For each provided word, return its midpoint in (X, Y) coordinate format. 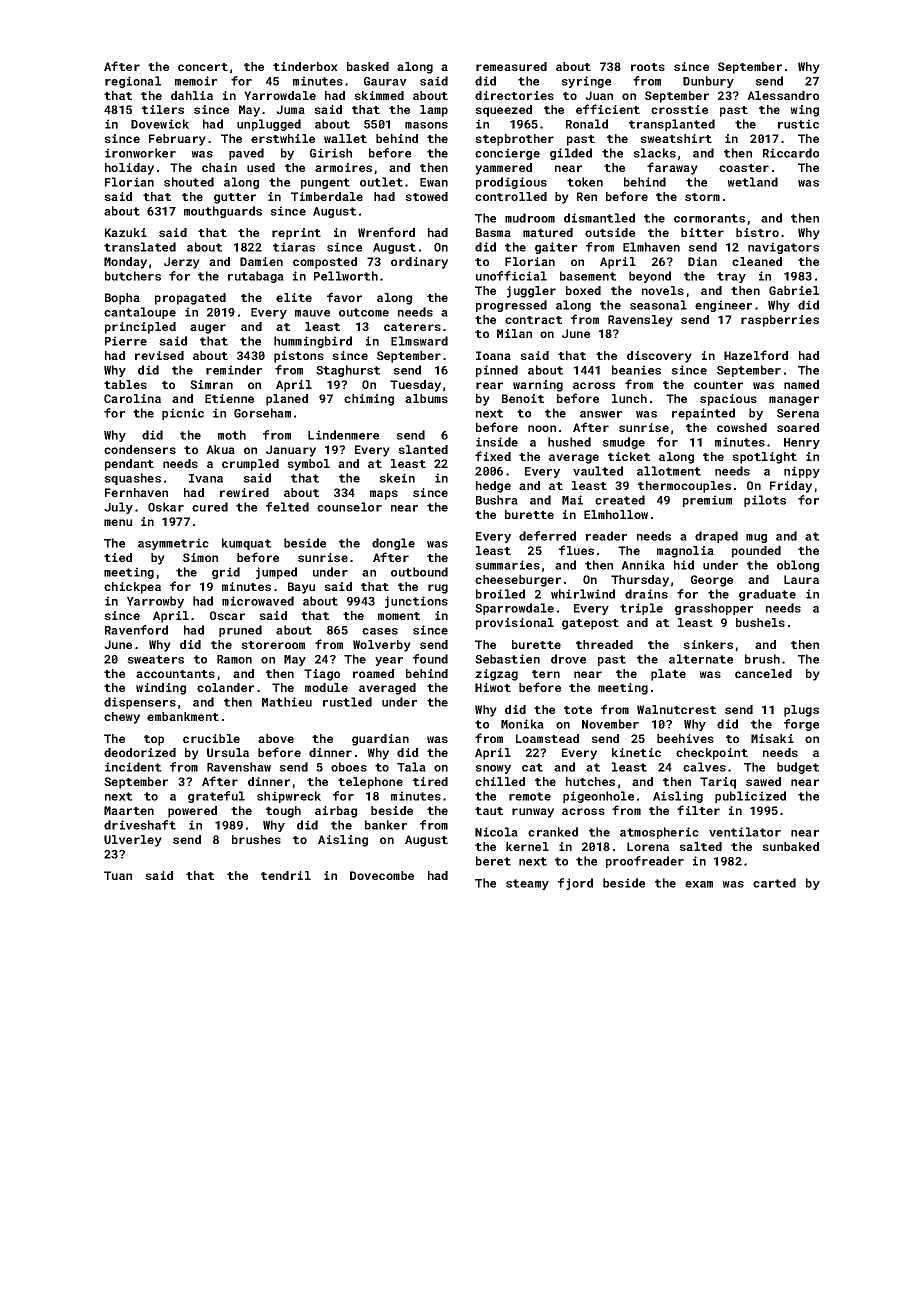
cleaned (757, 261)
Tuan (118, 875)
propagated (190, 299)
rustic (798, 124)
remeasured (511, 66)
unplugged (269, 125)
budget (798, 768)
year (389, 661)
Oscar (227, 615)
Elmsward (419, 341)
